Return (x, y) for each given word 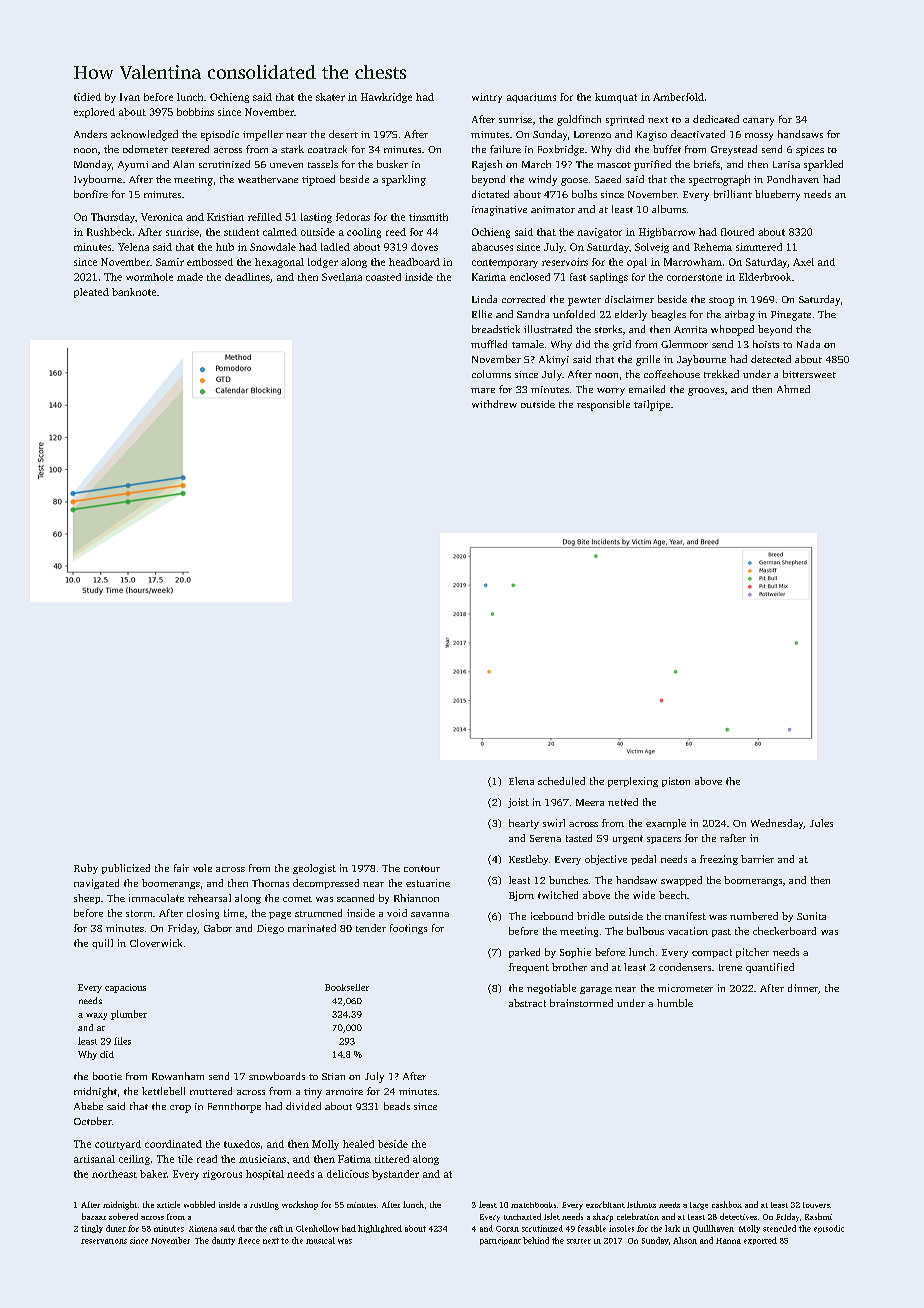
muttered (211, 1091)
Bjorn (521, 896)
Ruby (86, 869)
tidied (87, 97)
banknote (134, 292)
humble (675, 1003)
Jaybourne (701, 360)
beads (397, 1106)
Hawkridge (386, 98)
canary (758, 122)
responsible (603, 405)
